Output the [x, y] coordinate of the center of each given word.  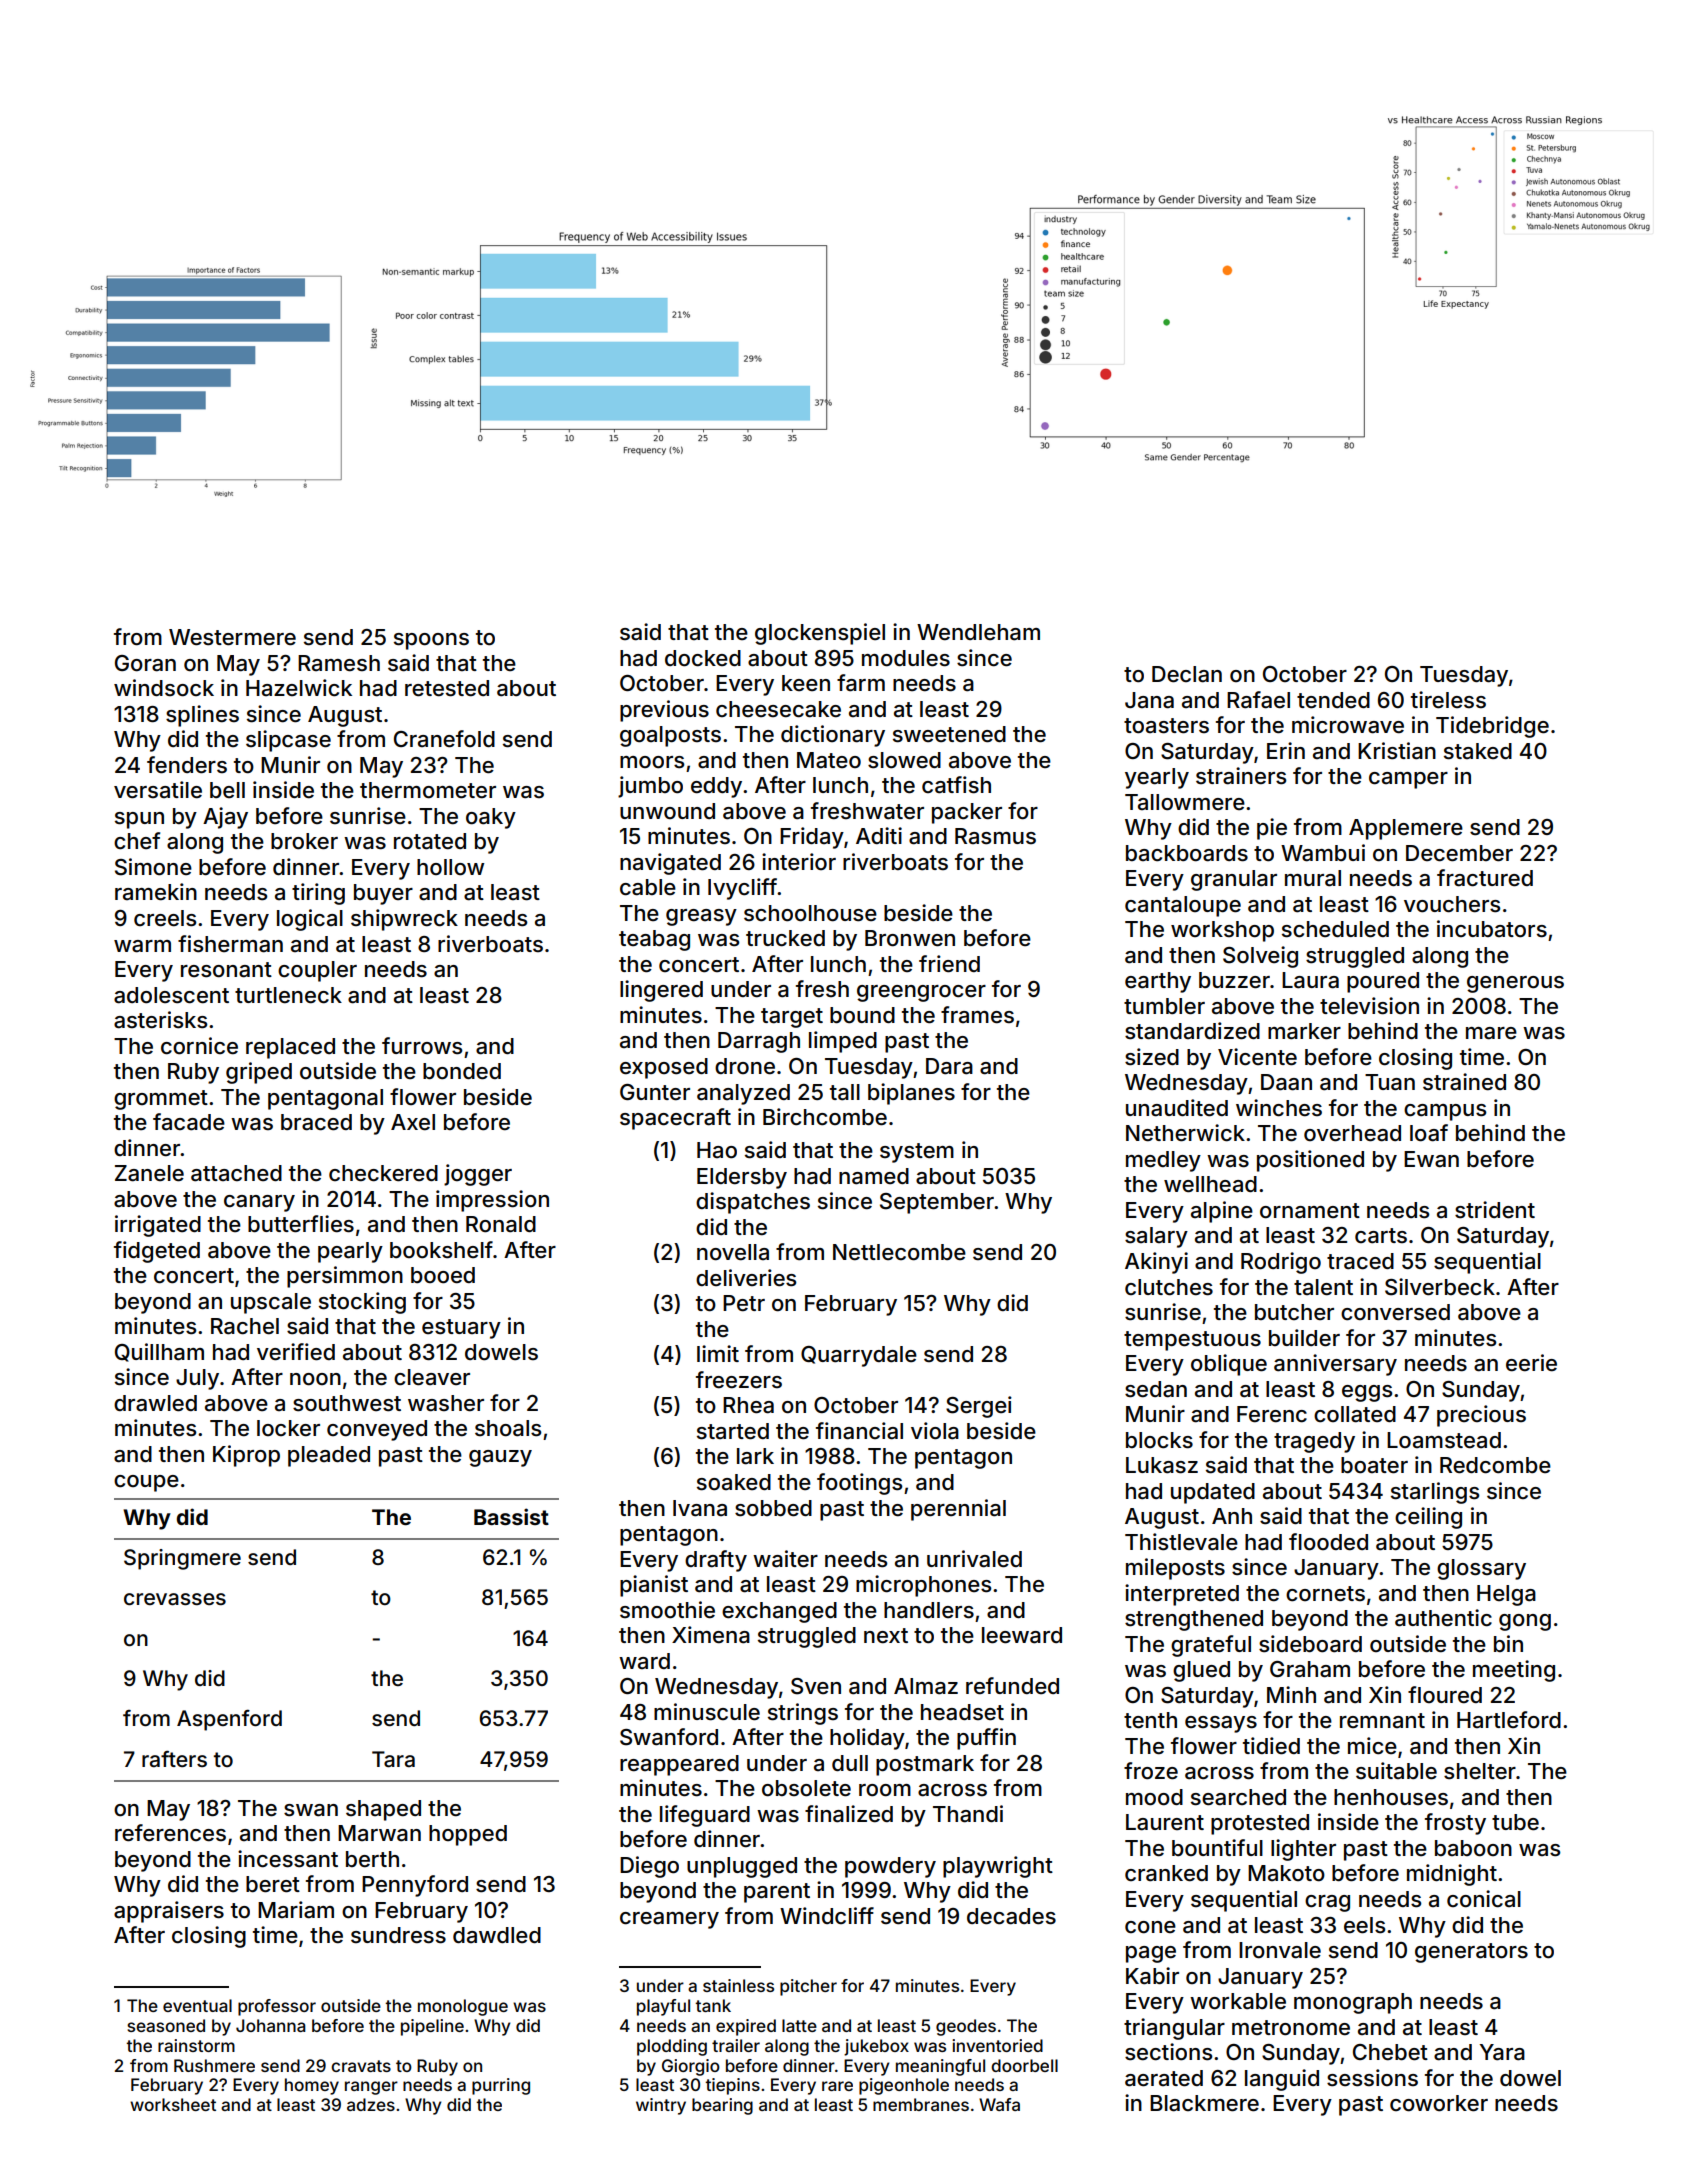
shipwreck [404, 920]
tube [1515, 1822]
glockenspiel [820, 634]
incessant [288, 1859]
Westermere [232, 637]
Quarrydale [859, 1356]
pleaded [329, 1456]
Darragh [759, 1042]
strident [1495, 1210]
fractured [1485, 878]
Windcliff [827, 1915]
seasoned [166, 2025]
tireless [1448, 700]
